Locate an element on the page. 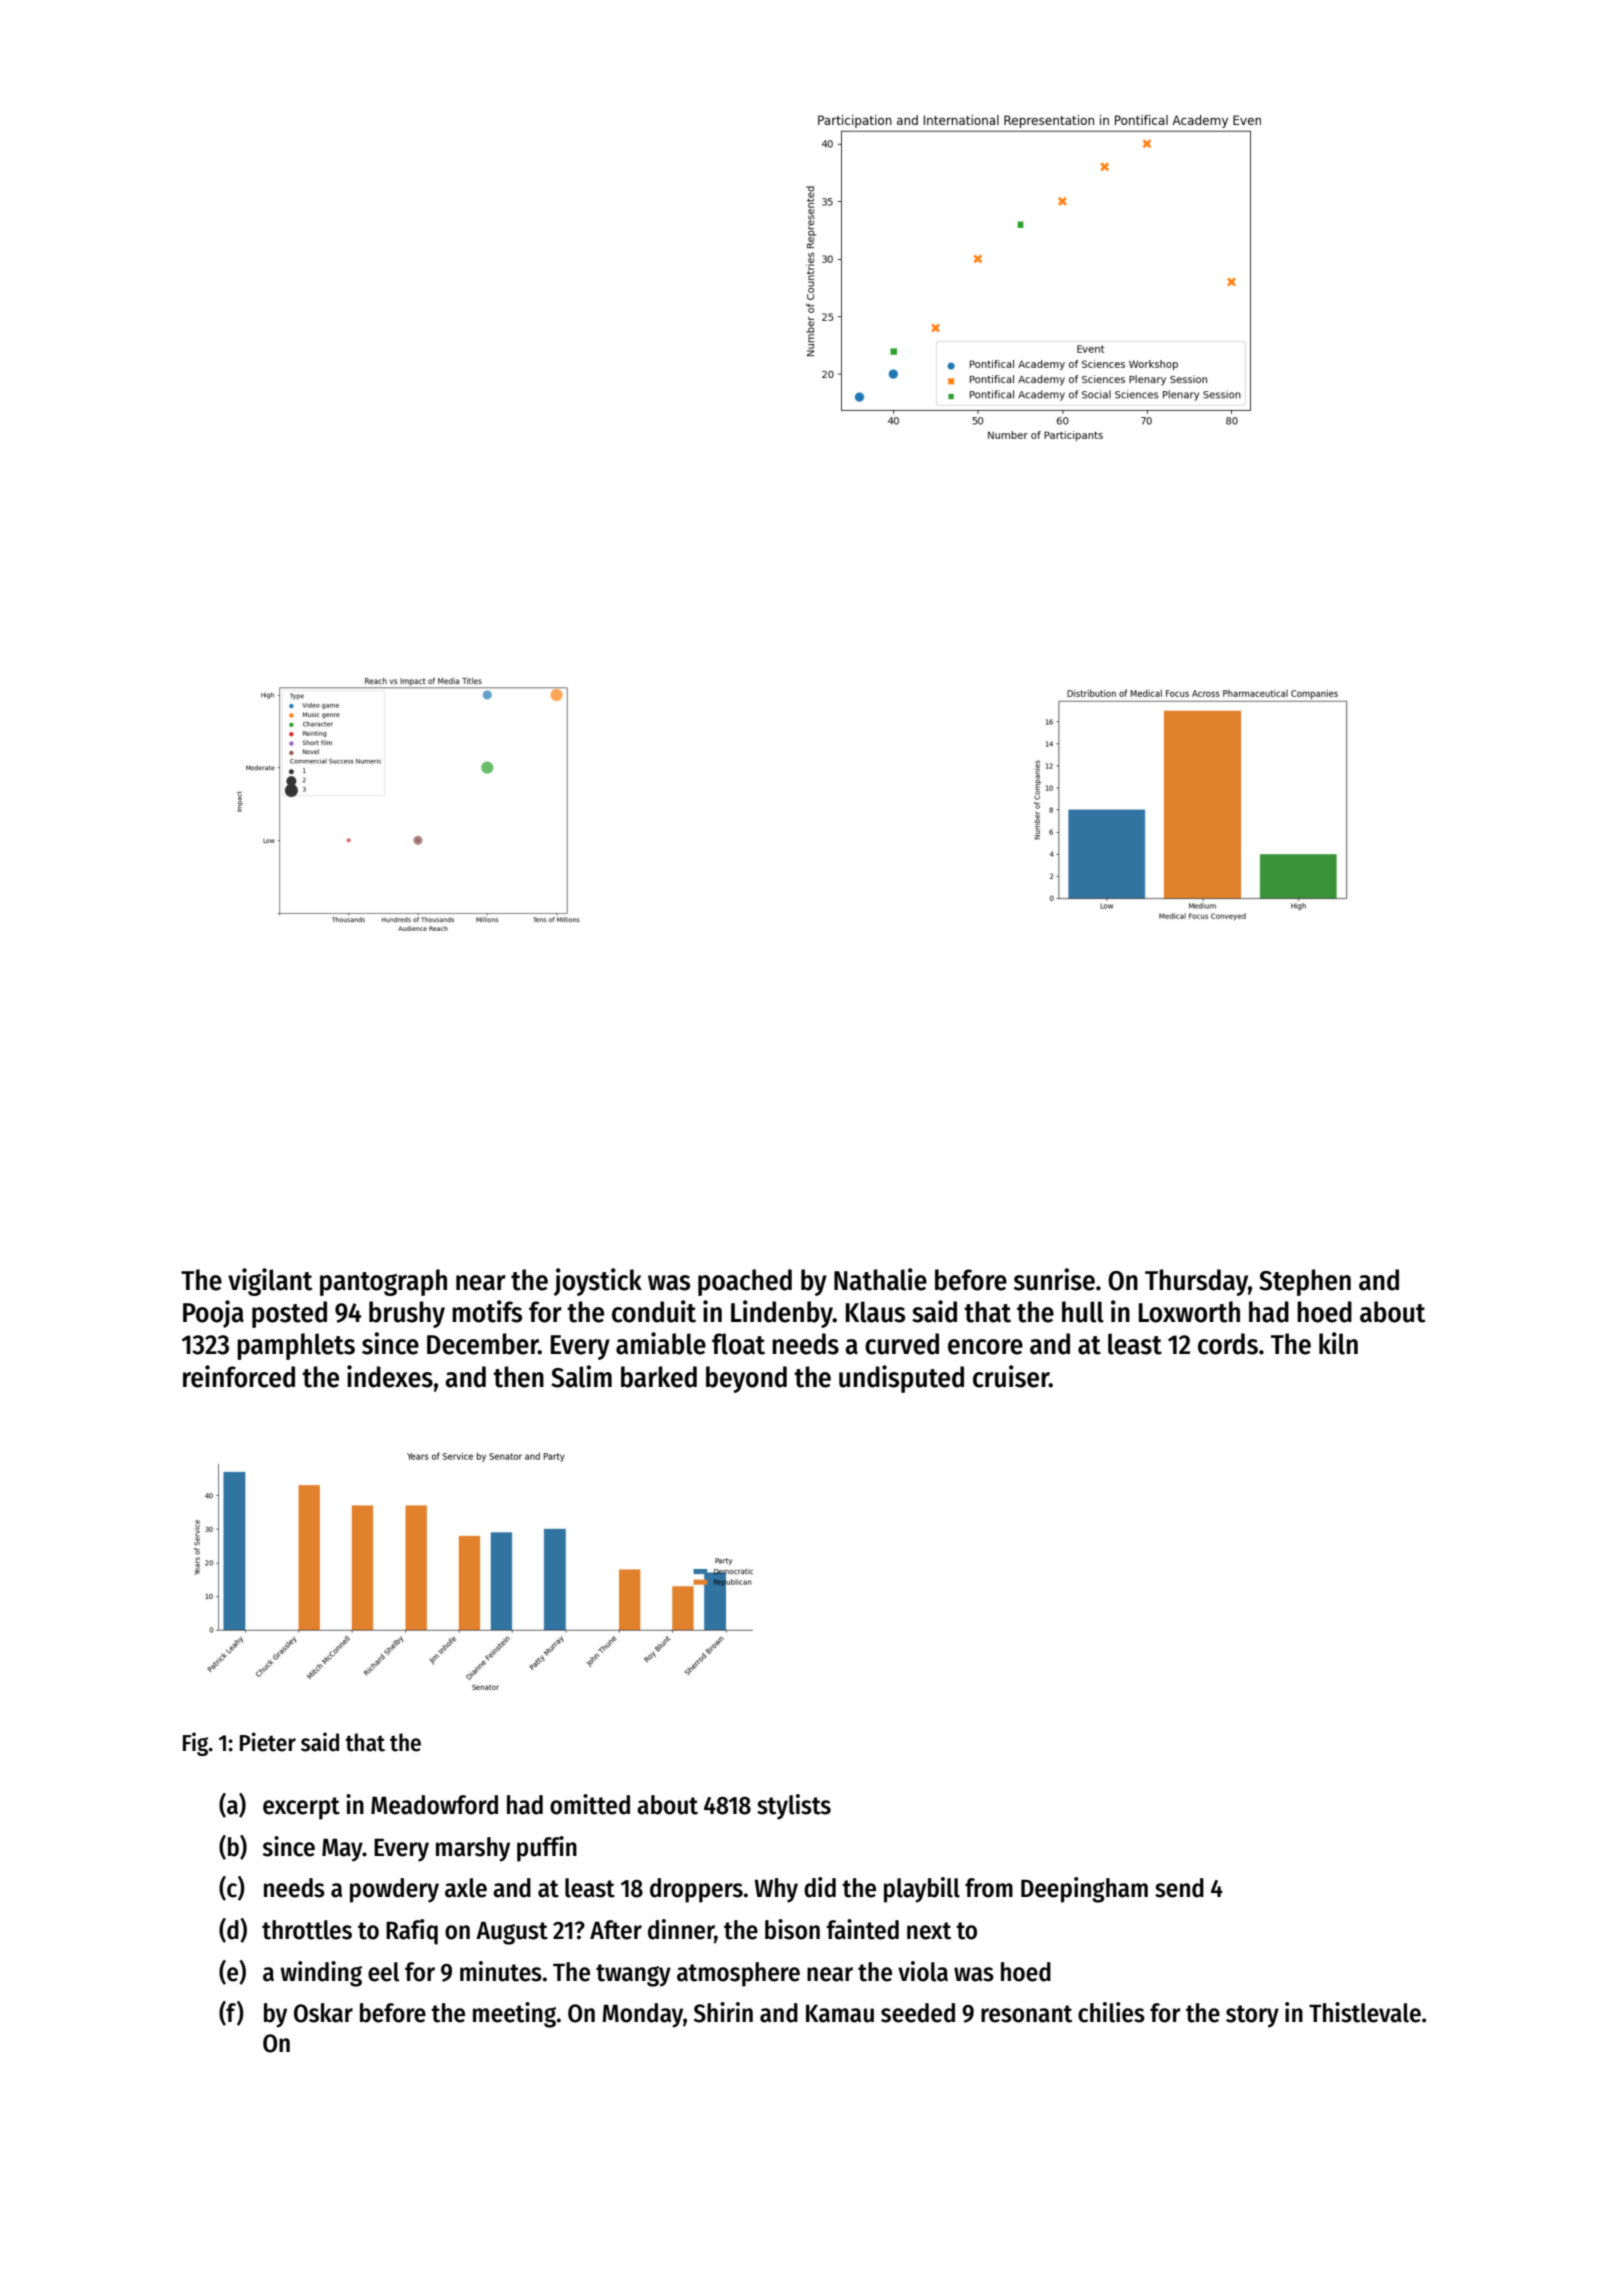 Image resolution: width=1620 pixels, height=2292 pixels. omitted is located at coordinates (590, 1804).
